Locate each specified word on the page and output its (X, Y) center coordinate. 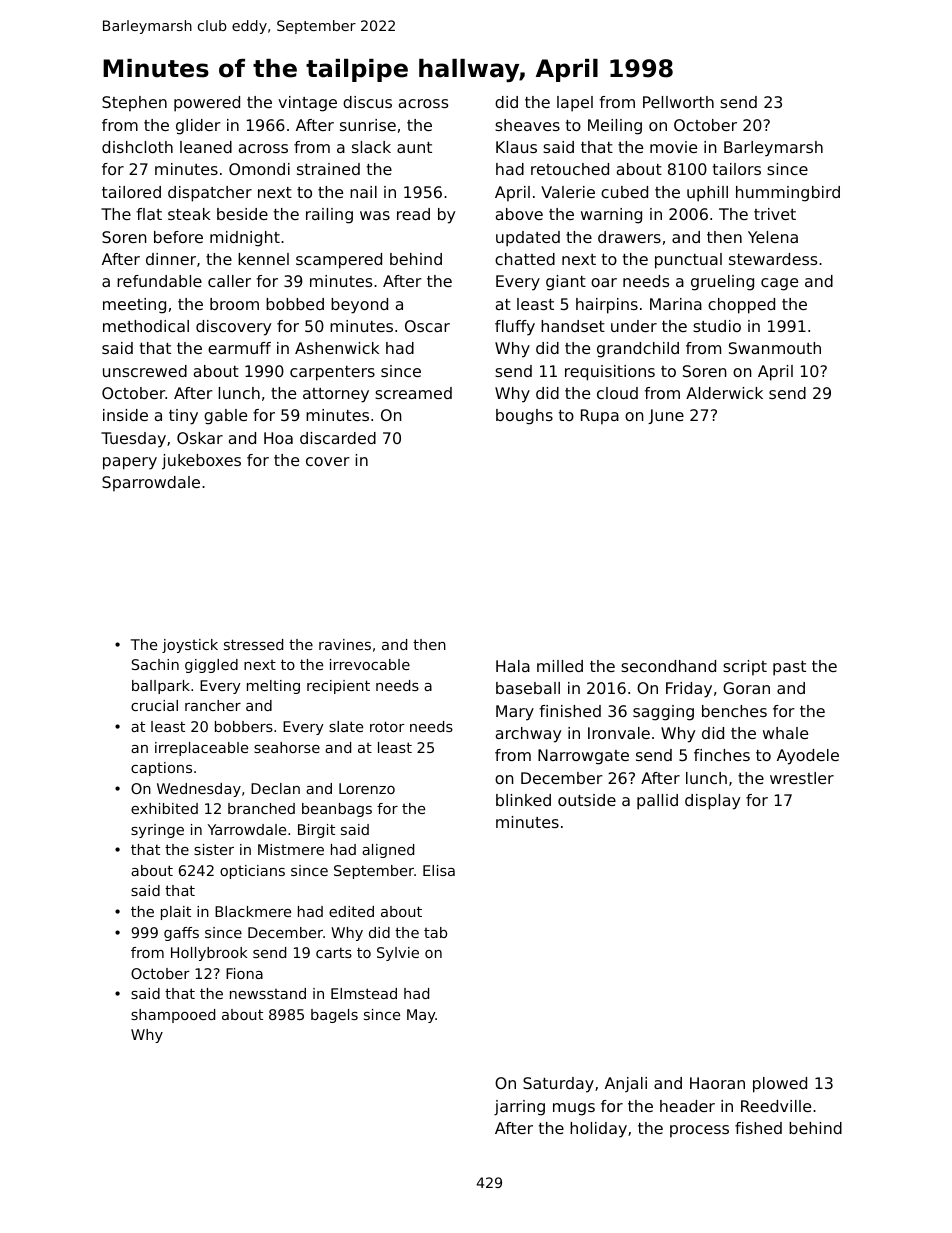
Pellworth (678, 102)
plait (176, 913)
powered (207, 104)
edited (351, 911)
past (789, 668)
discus (367, 102)
